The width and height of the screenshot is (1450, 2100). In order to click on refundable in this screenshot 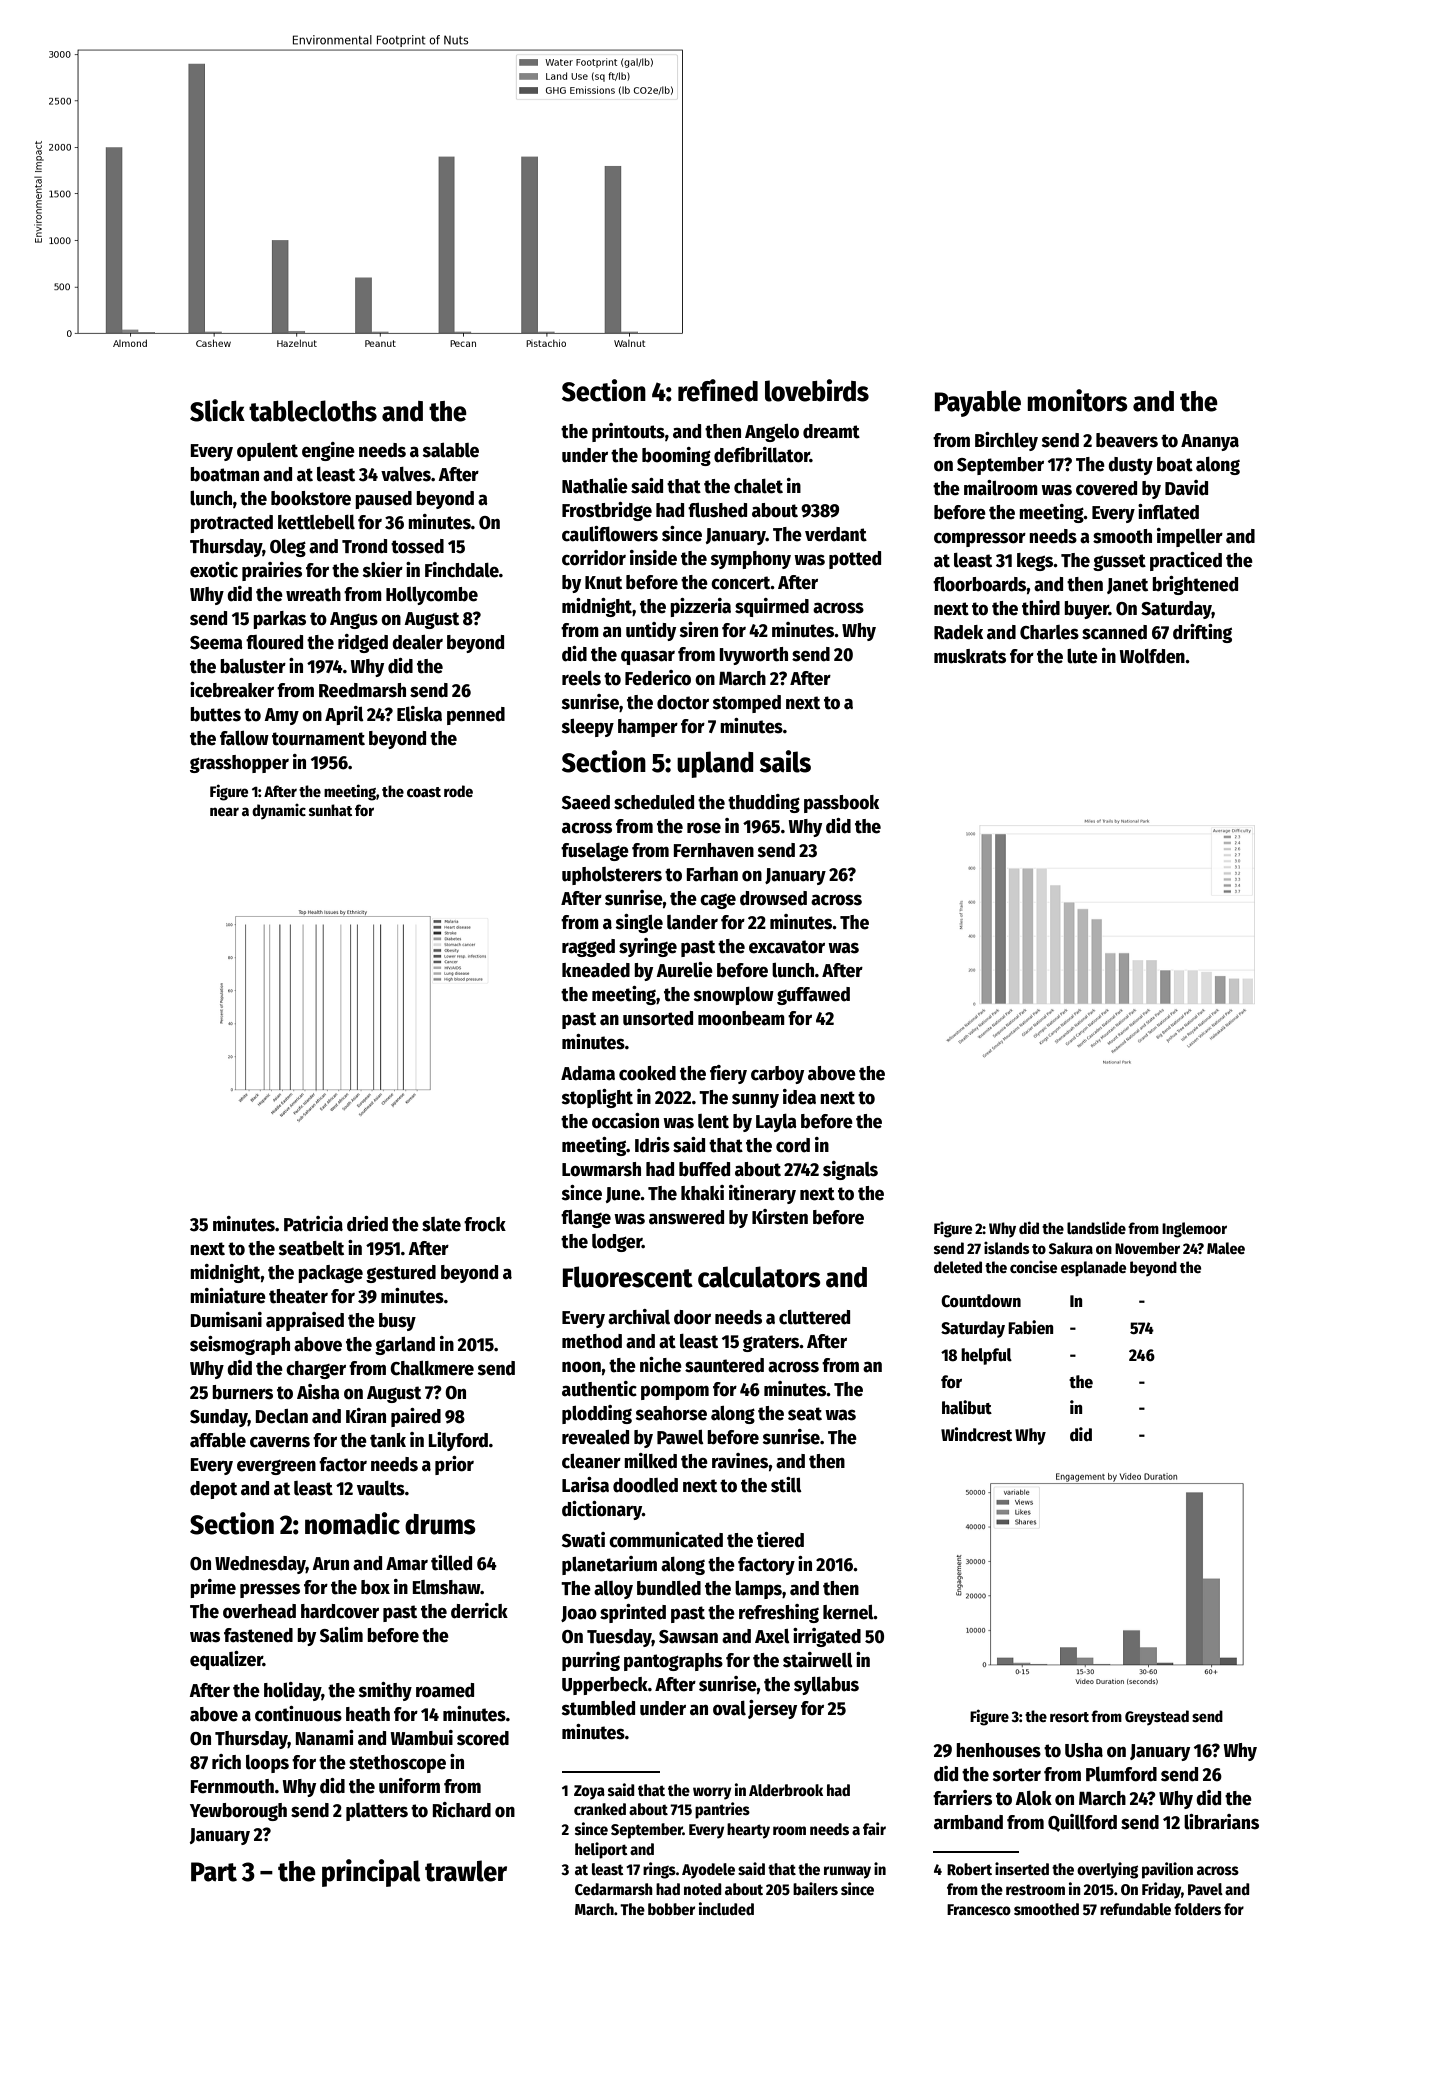, I will do `click(1135, 1909)`.
